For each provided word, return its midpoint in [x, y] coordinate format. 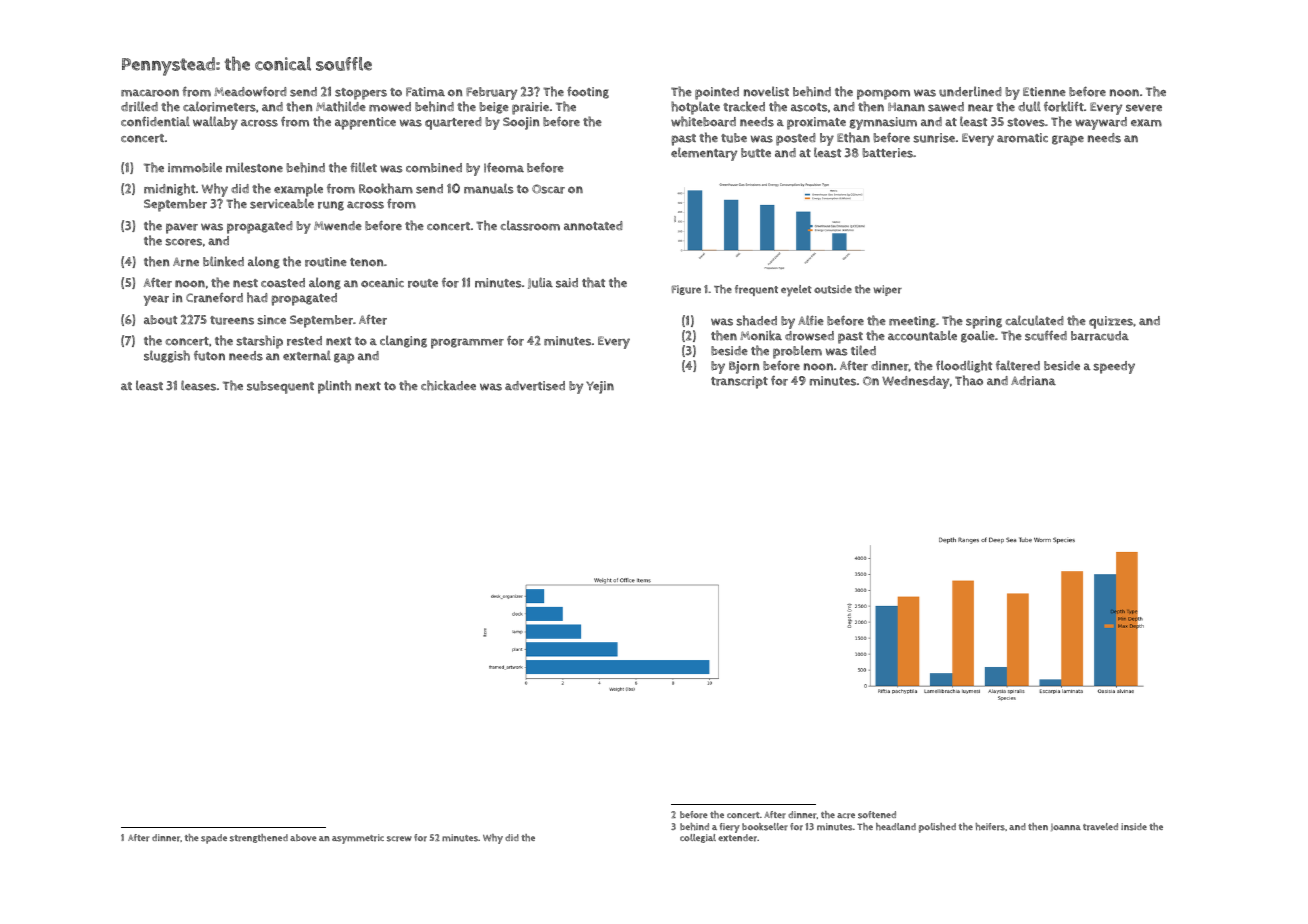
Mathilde [341, 106]
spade [214, 839]
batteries [887, 153]
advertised [535, 386]
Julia [540, 283]
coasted [283, 283]
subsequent [280, 387]
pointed [717, 93]
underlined [970, 91]
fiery [730, 828]
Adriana [1033, 381]
